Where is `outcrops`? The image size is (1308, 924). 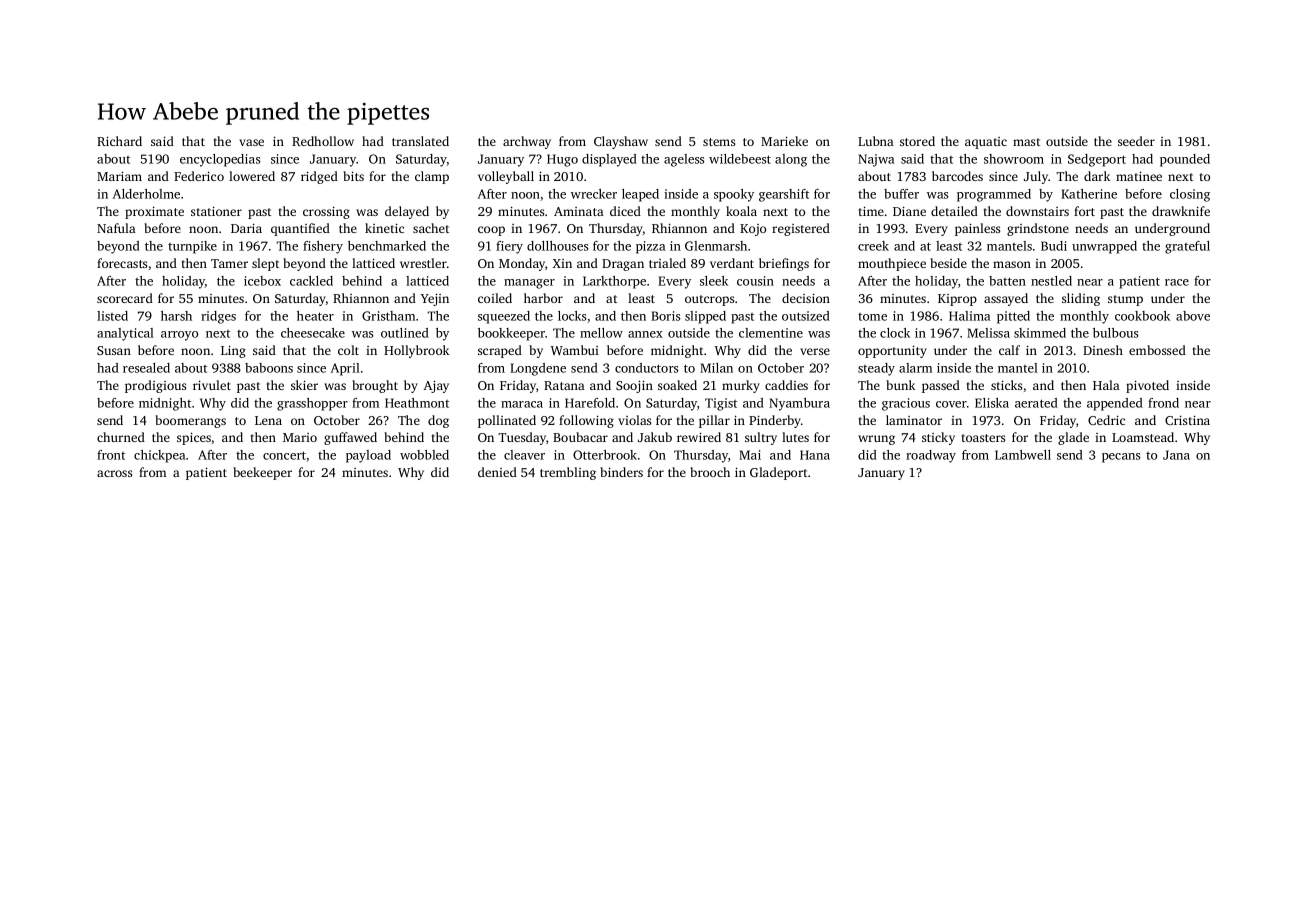 outcrops is located at coordinates (709, 300).
